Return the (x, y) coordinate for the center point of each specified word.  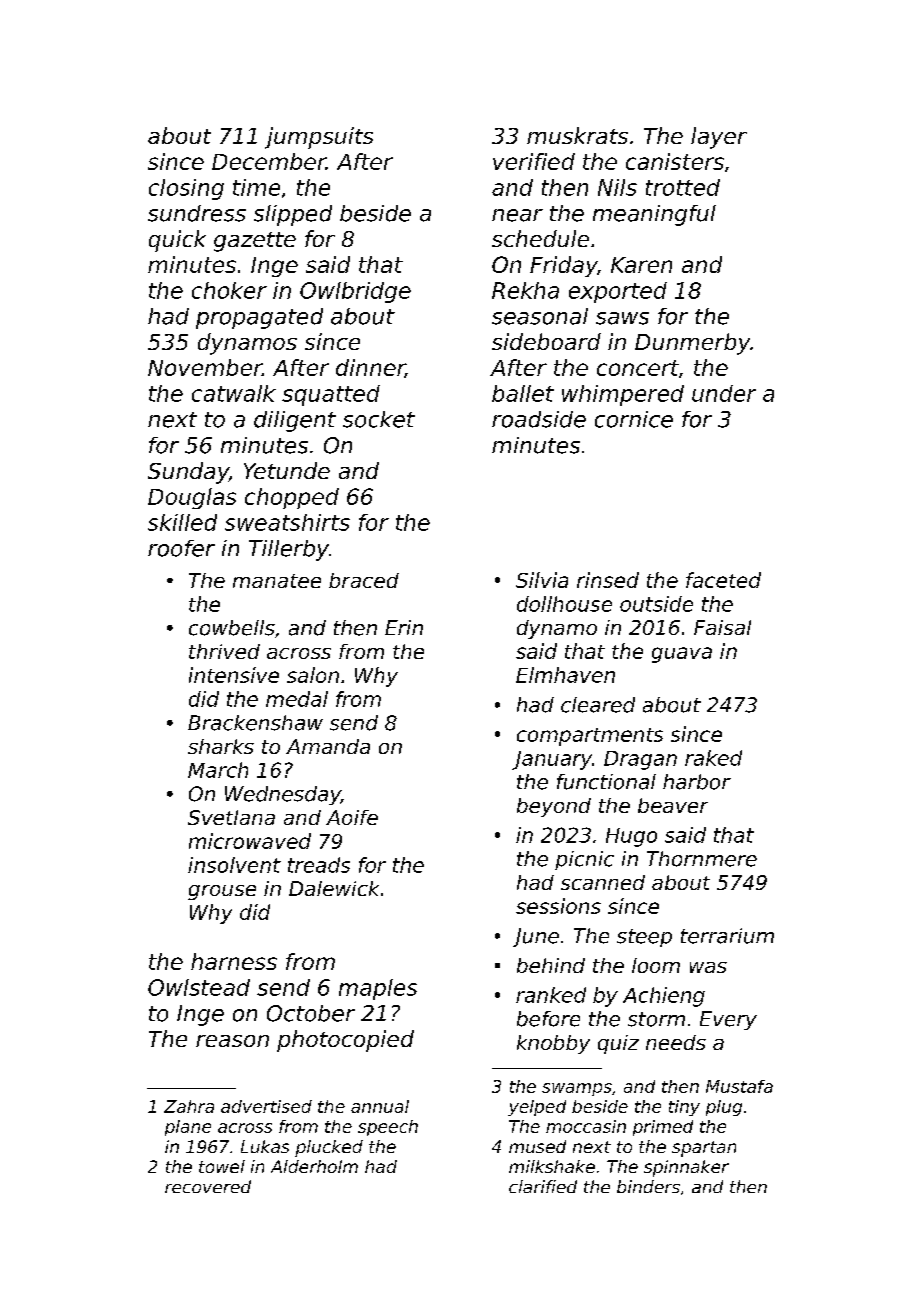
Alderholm (314, 1166)
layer (719, 138)
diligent (295, 421)
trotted (683, 187)
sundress (197, 213)
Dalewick (334, 888)
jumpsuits (319, 138)
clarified (543, 1186)
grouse (222, 892)
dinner (370, 368)
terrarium (727, 936)
